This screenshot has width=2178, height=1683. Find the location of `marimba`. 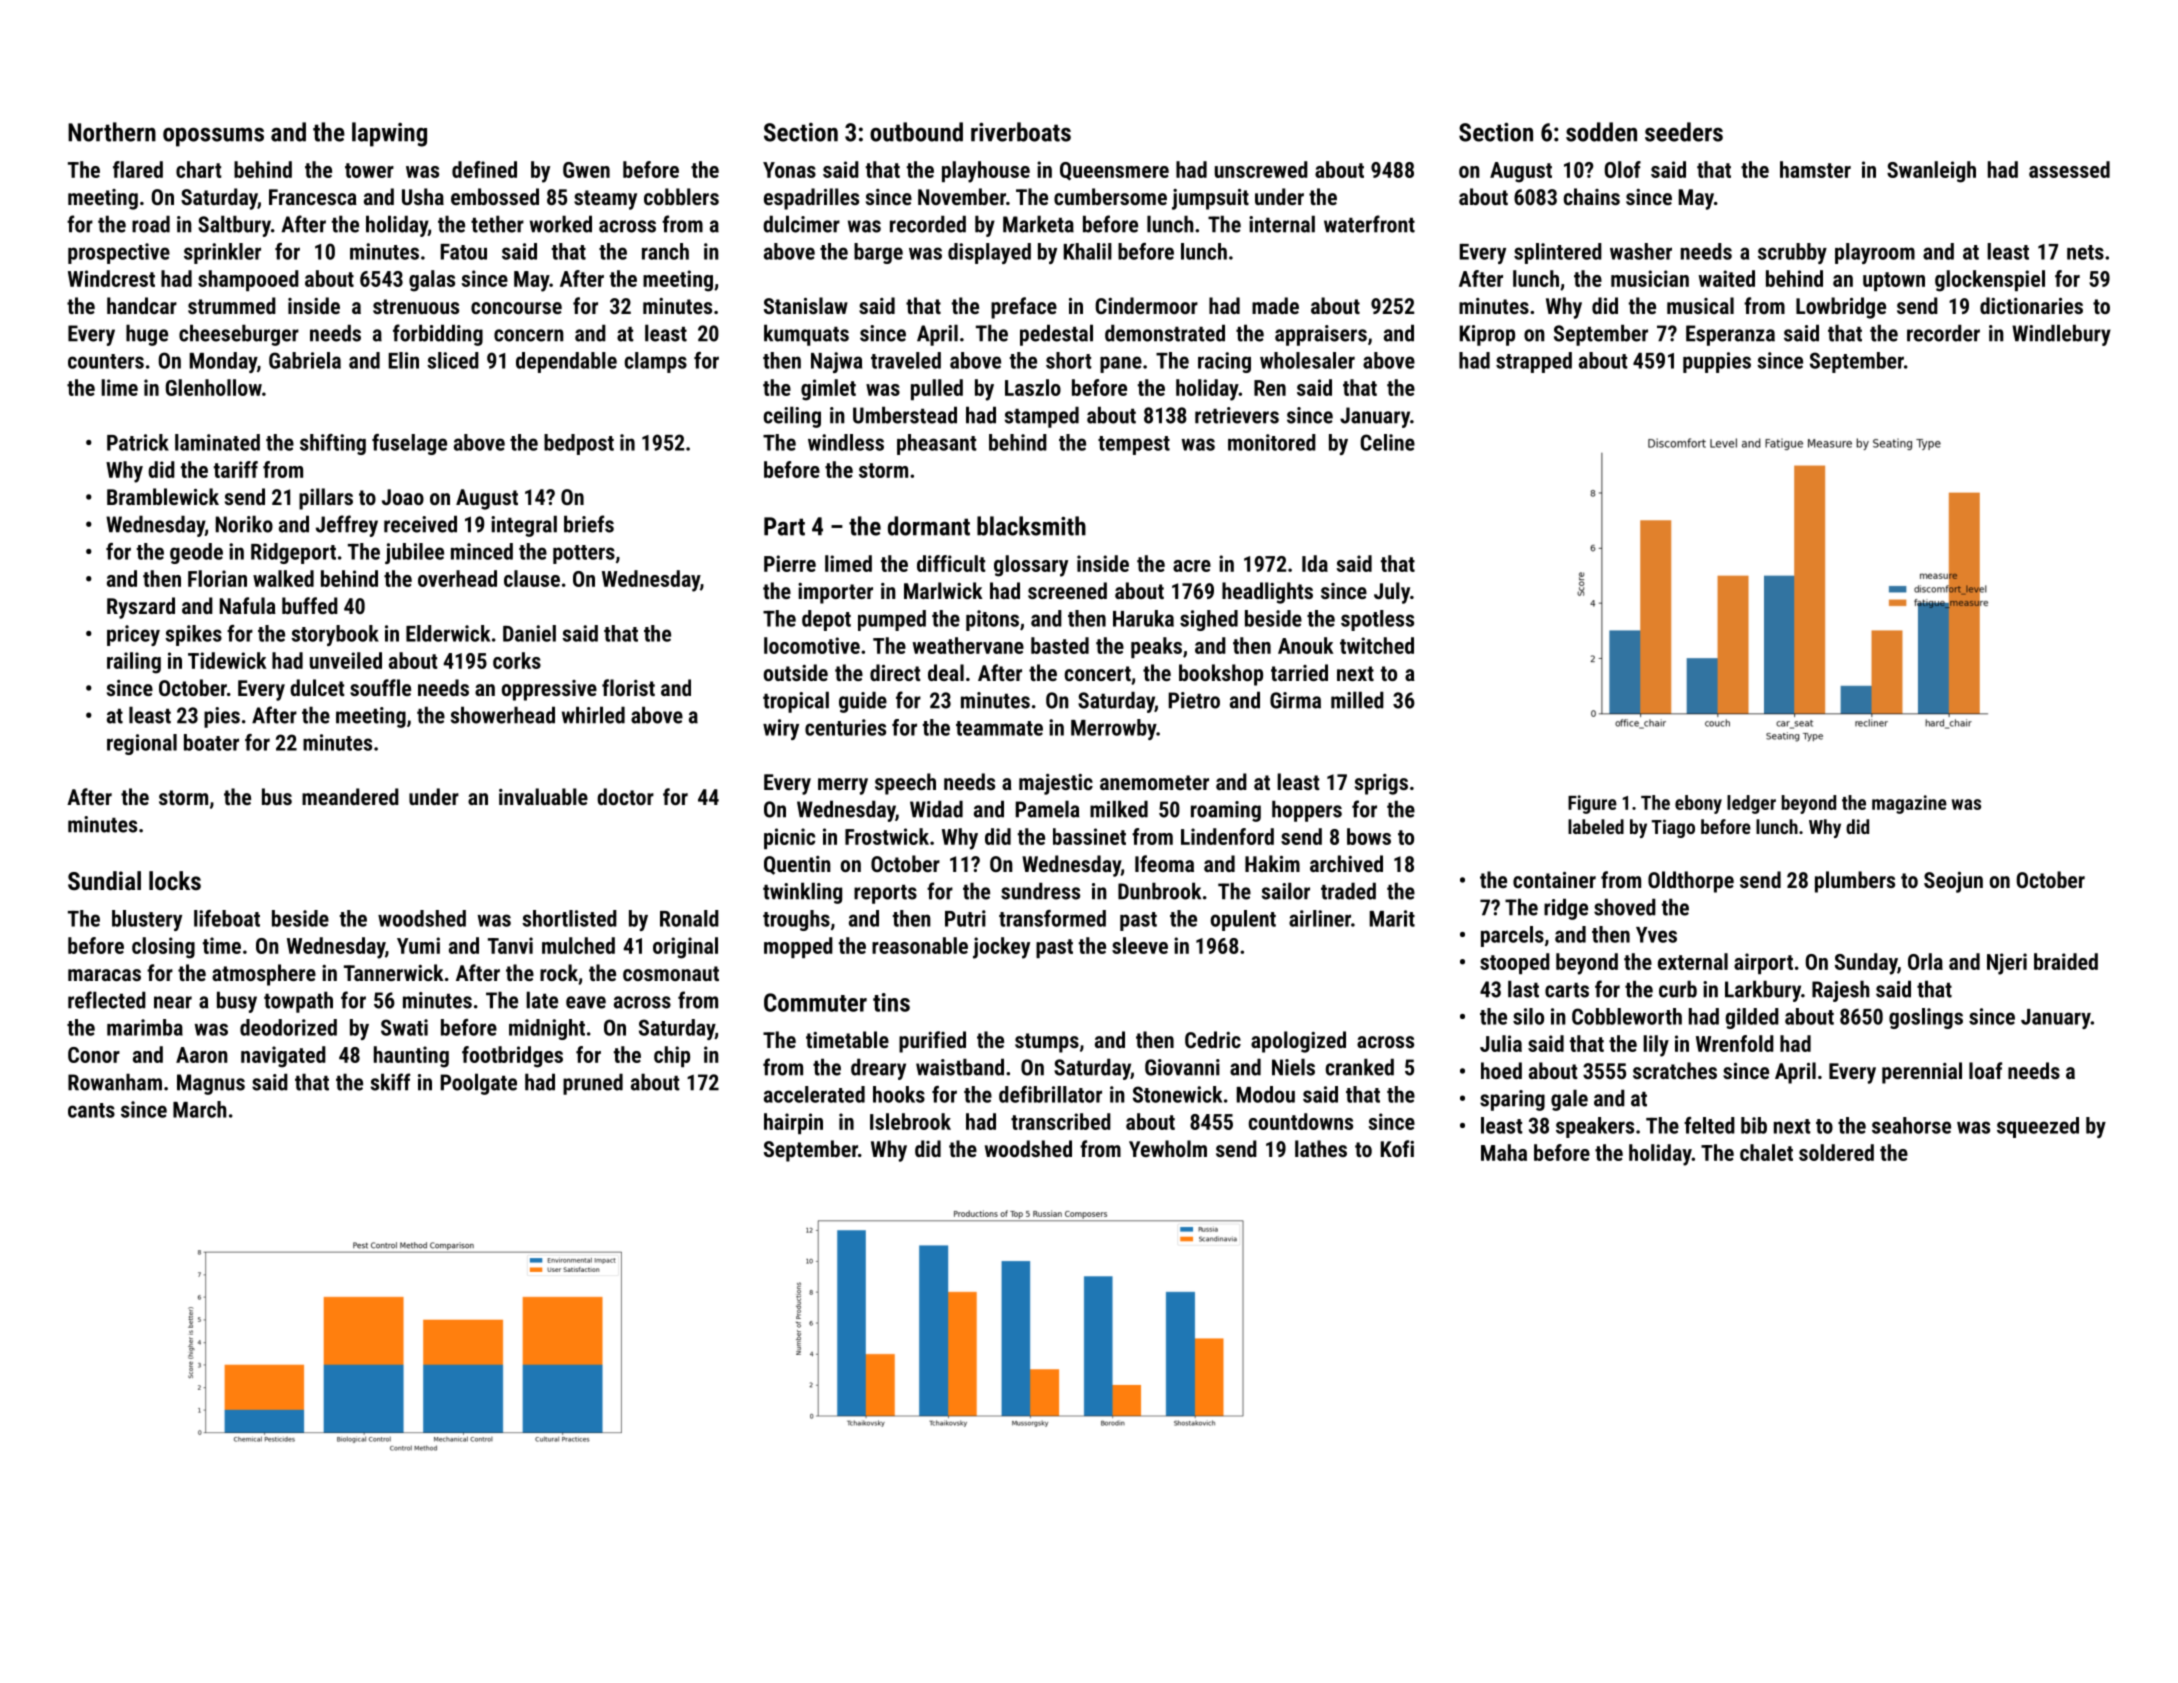

marimba is located at coordinates (145, 1027).
